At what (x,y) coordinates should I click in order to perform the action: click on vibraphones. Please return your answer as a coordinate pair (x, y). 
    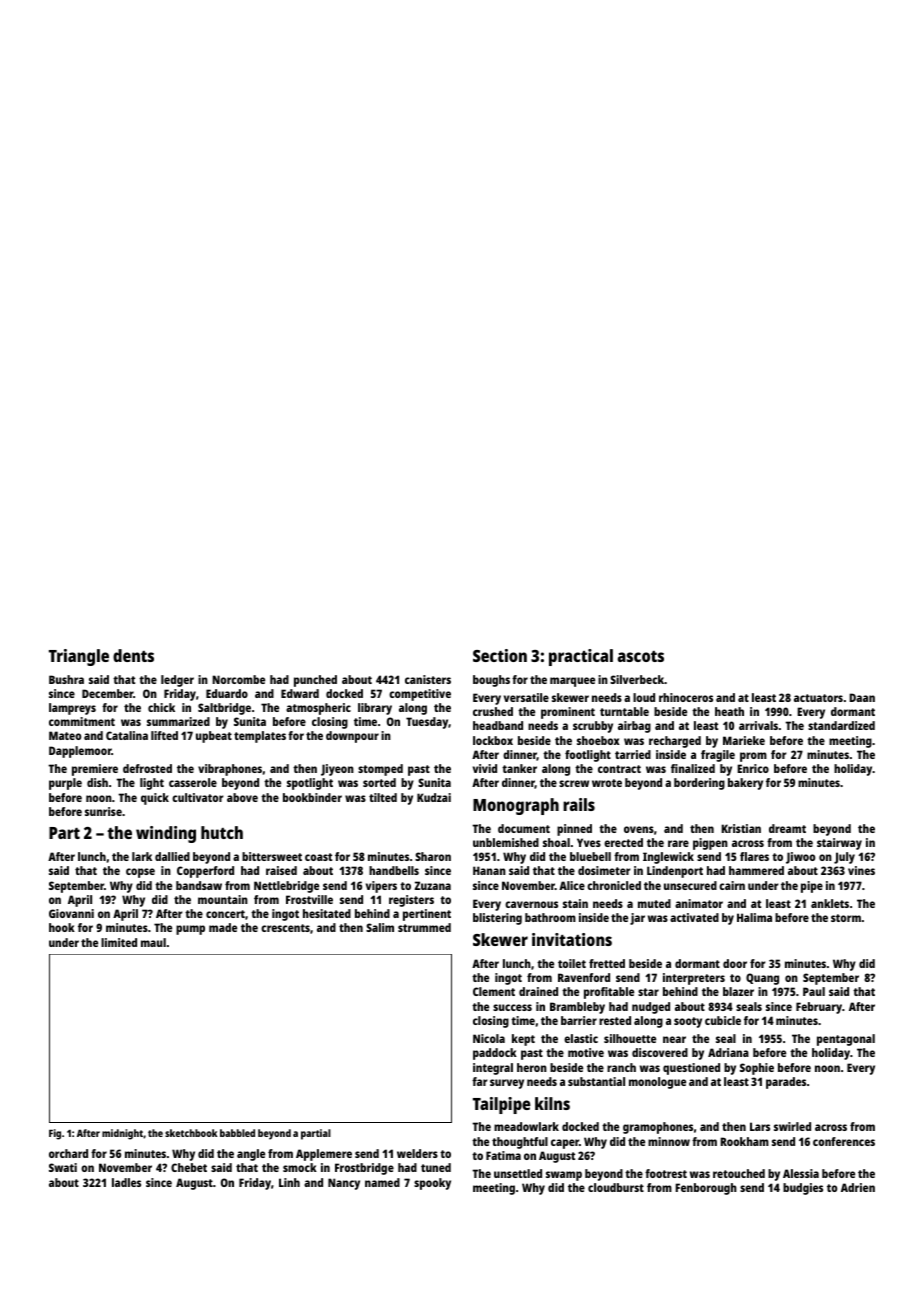
    Looking at the image, I should click on (230, 770).
